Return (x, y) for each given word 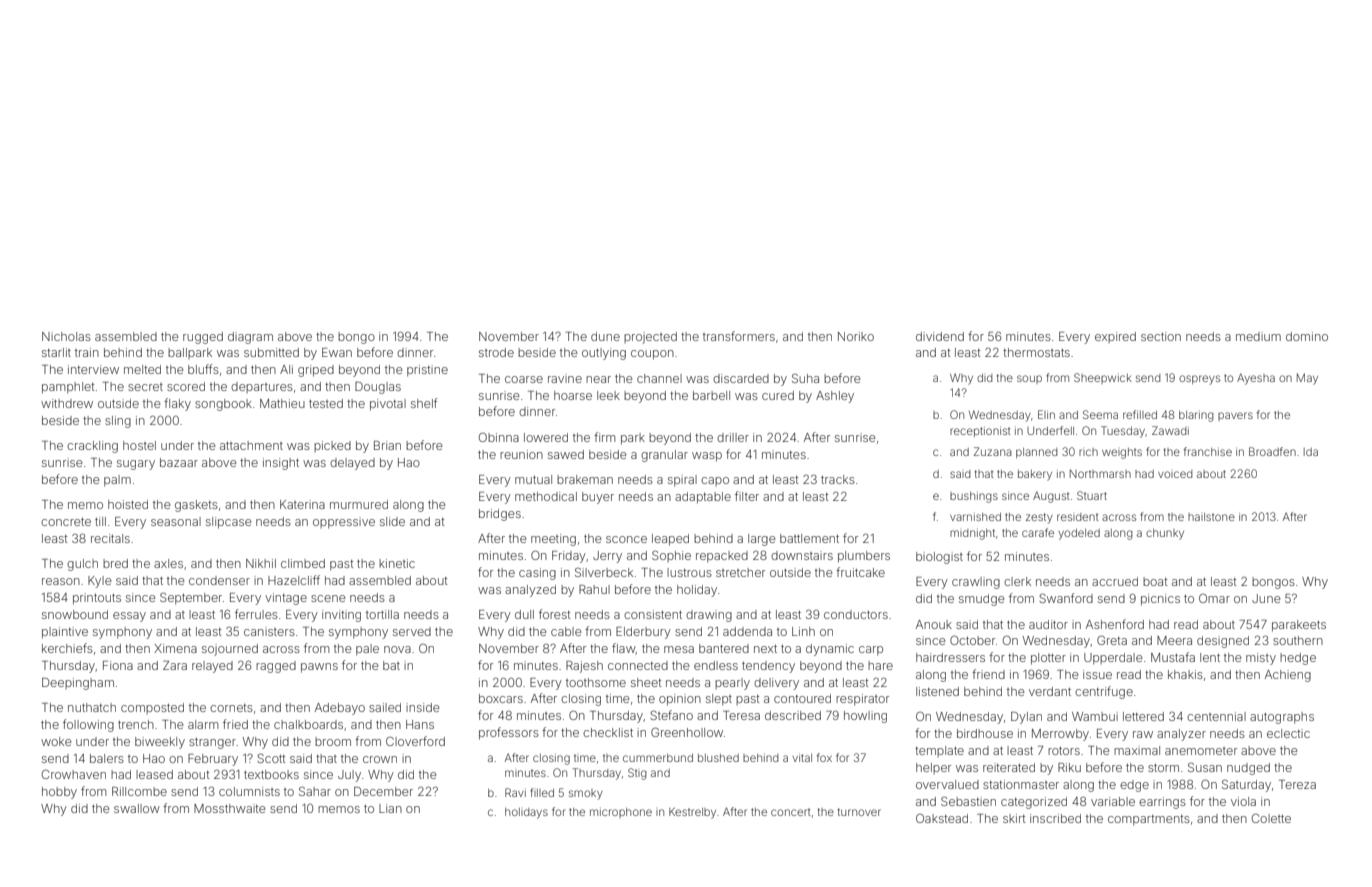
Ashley (835, 397)
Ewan (337, 352)
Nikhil (261, 563)
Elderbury (643, 633)
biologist (939, 558)
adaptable (703, 498)
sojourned (230, 650)
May (1307, 379)
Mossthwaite (229, 808)
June (1266, 598)
